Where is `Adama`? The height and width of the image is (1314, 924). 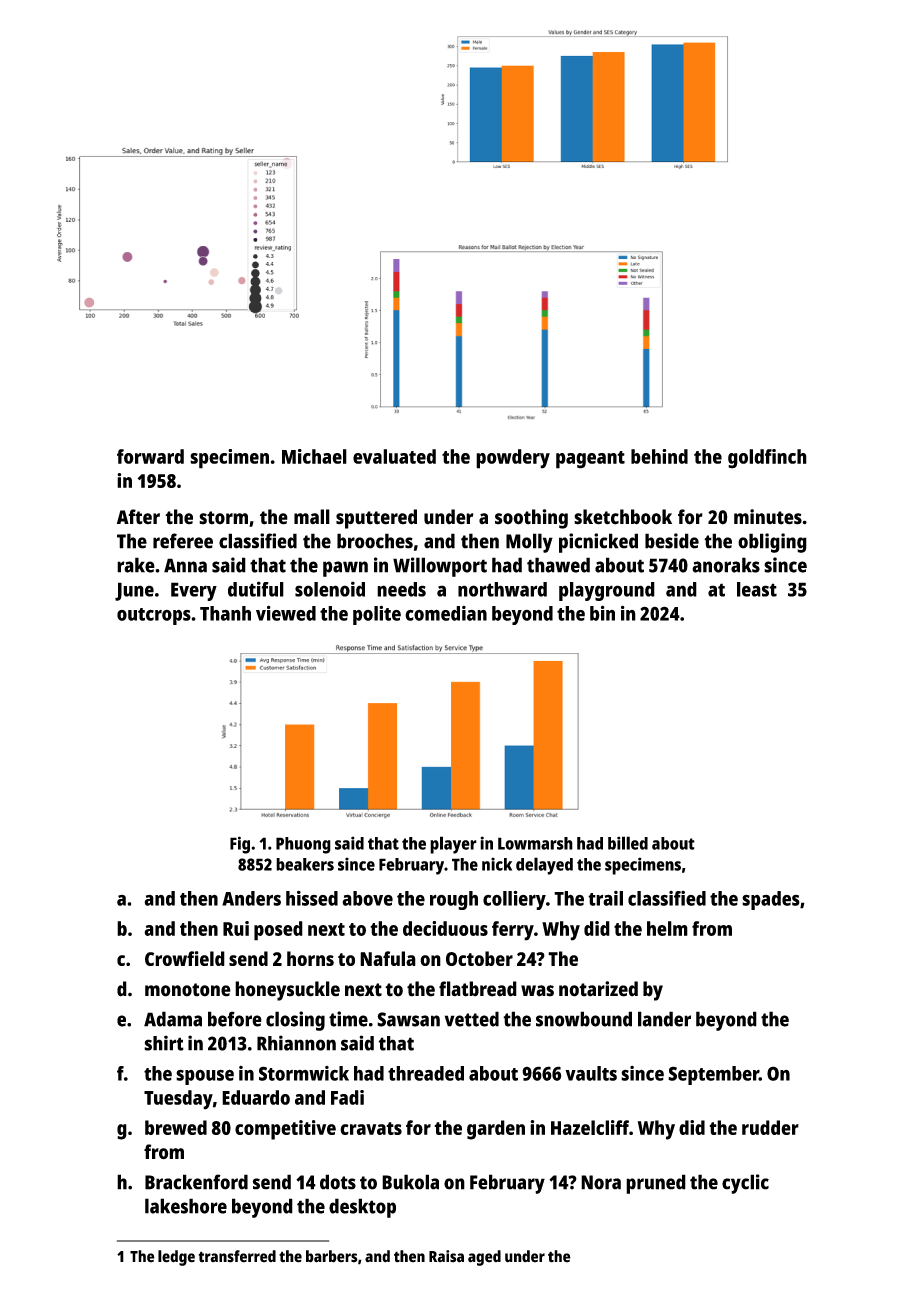
Adama is located at coordinates (173, 1019).
